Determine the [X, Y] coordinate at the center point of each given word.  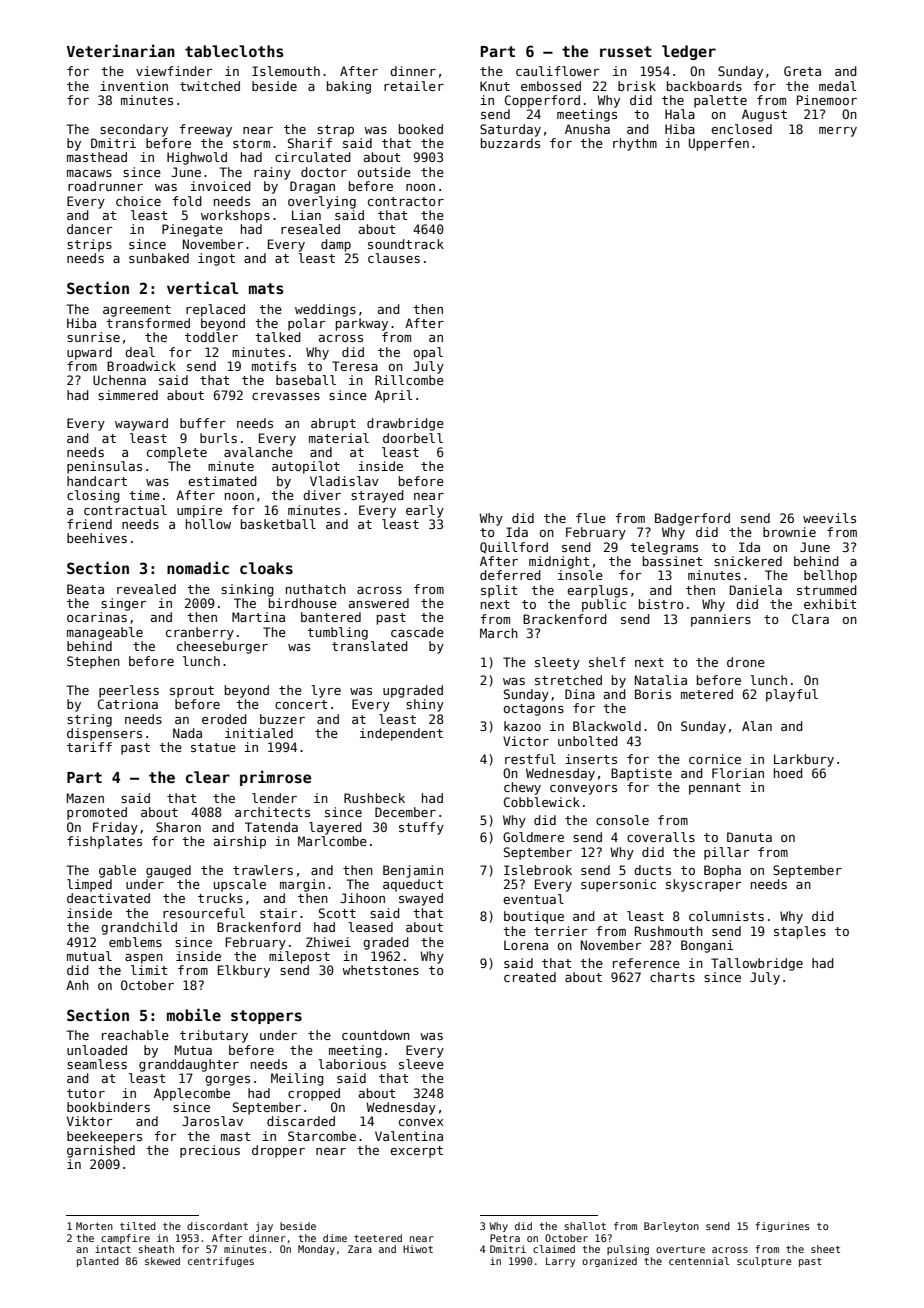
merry [838, 132]
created [530, 977]
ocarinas [97, 617]
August [764, 115]
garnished [101, 1151]
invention [134, 86]
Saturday [510, 130]
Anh [77, 985]
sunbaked [159, 258]
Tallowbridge [757, 964]
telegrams [664, 548]
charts [672, 977]
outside [384, 172]
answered [379, 603]
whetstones [380, 970]
